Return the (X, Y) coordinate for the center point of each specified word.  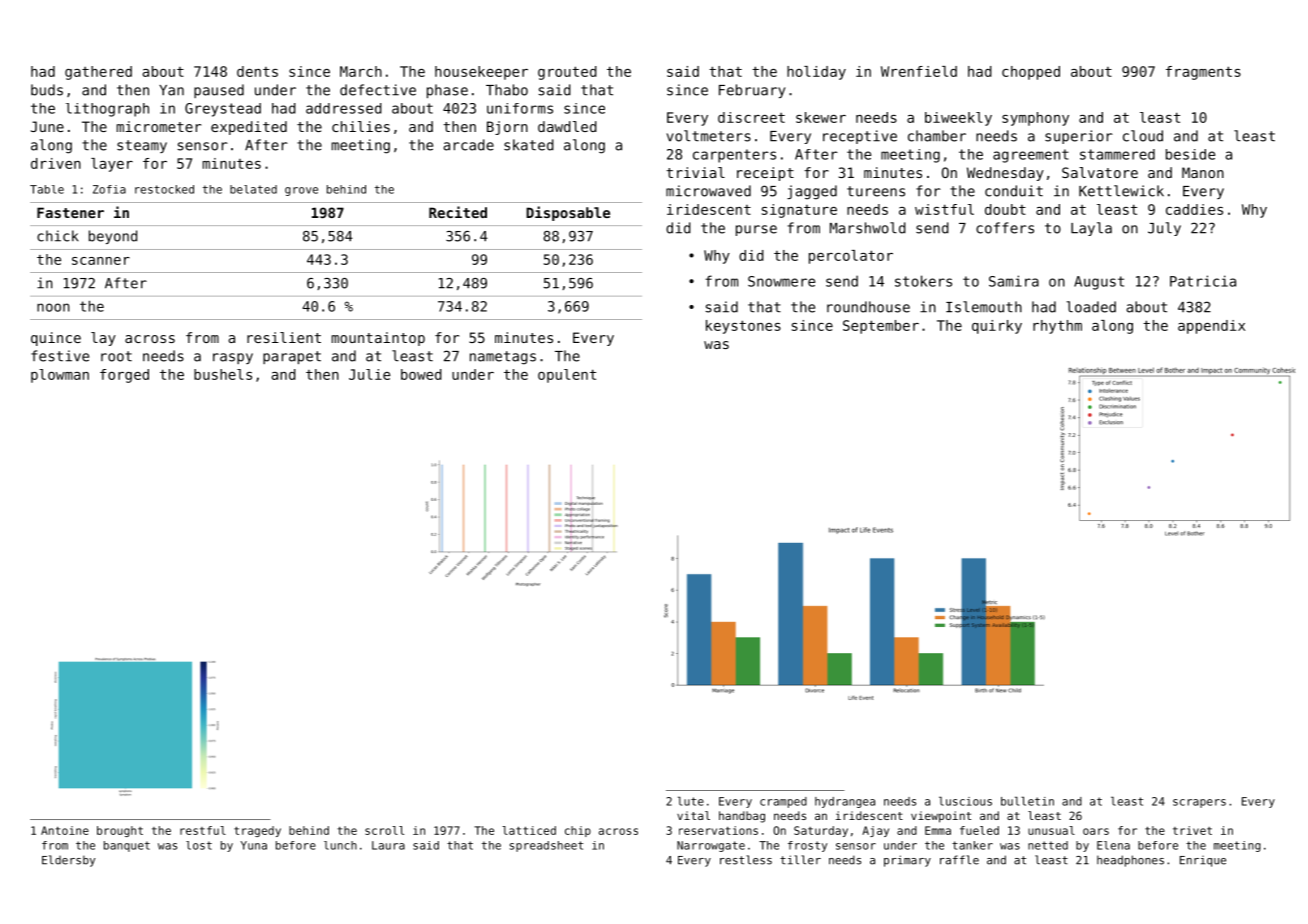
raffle (959, 860)
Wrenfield (919, 71)
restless (746, 860)
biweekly (958, 119)
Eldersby (68, 861)
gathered (98, 73)
